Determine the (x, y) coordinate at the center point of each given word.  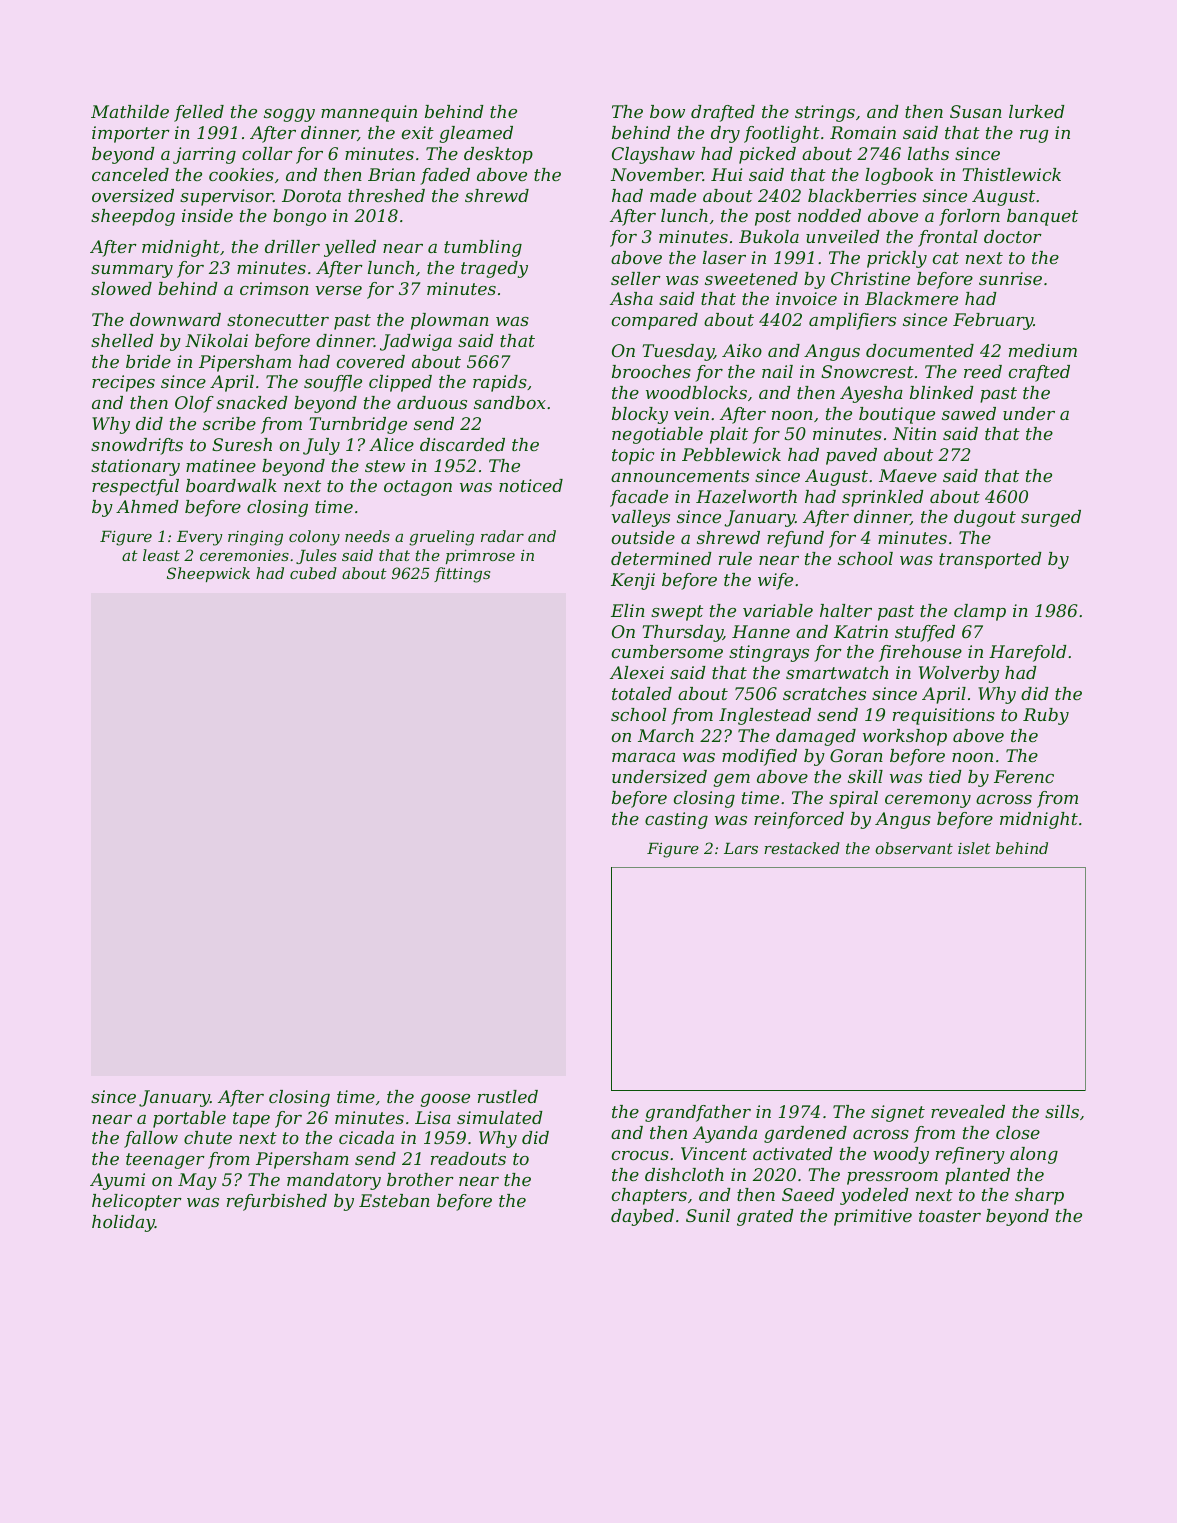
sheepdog (133, 217)
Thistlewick (1011, 174)
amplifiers (852, 321)
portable (189, 1119)
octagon (418, 488)
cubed (313, 573)
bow (667, 111)
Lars (741, 848)
